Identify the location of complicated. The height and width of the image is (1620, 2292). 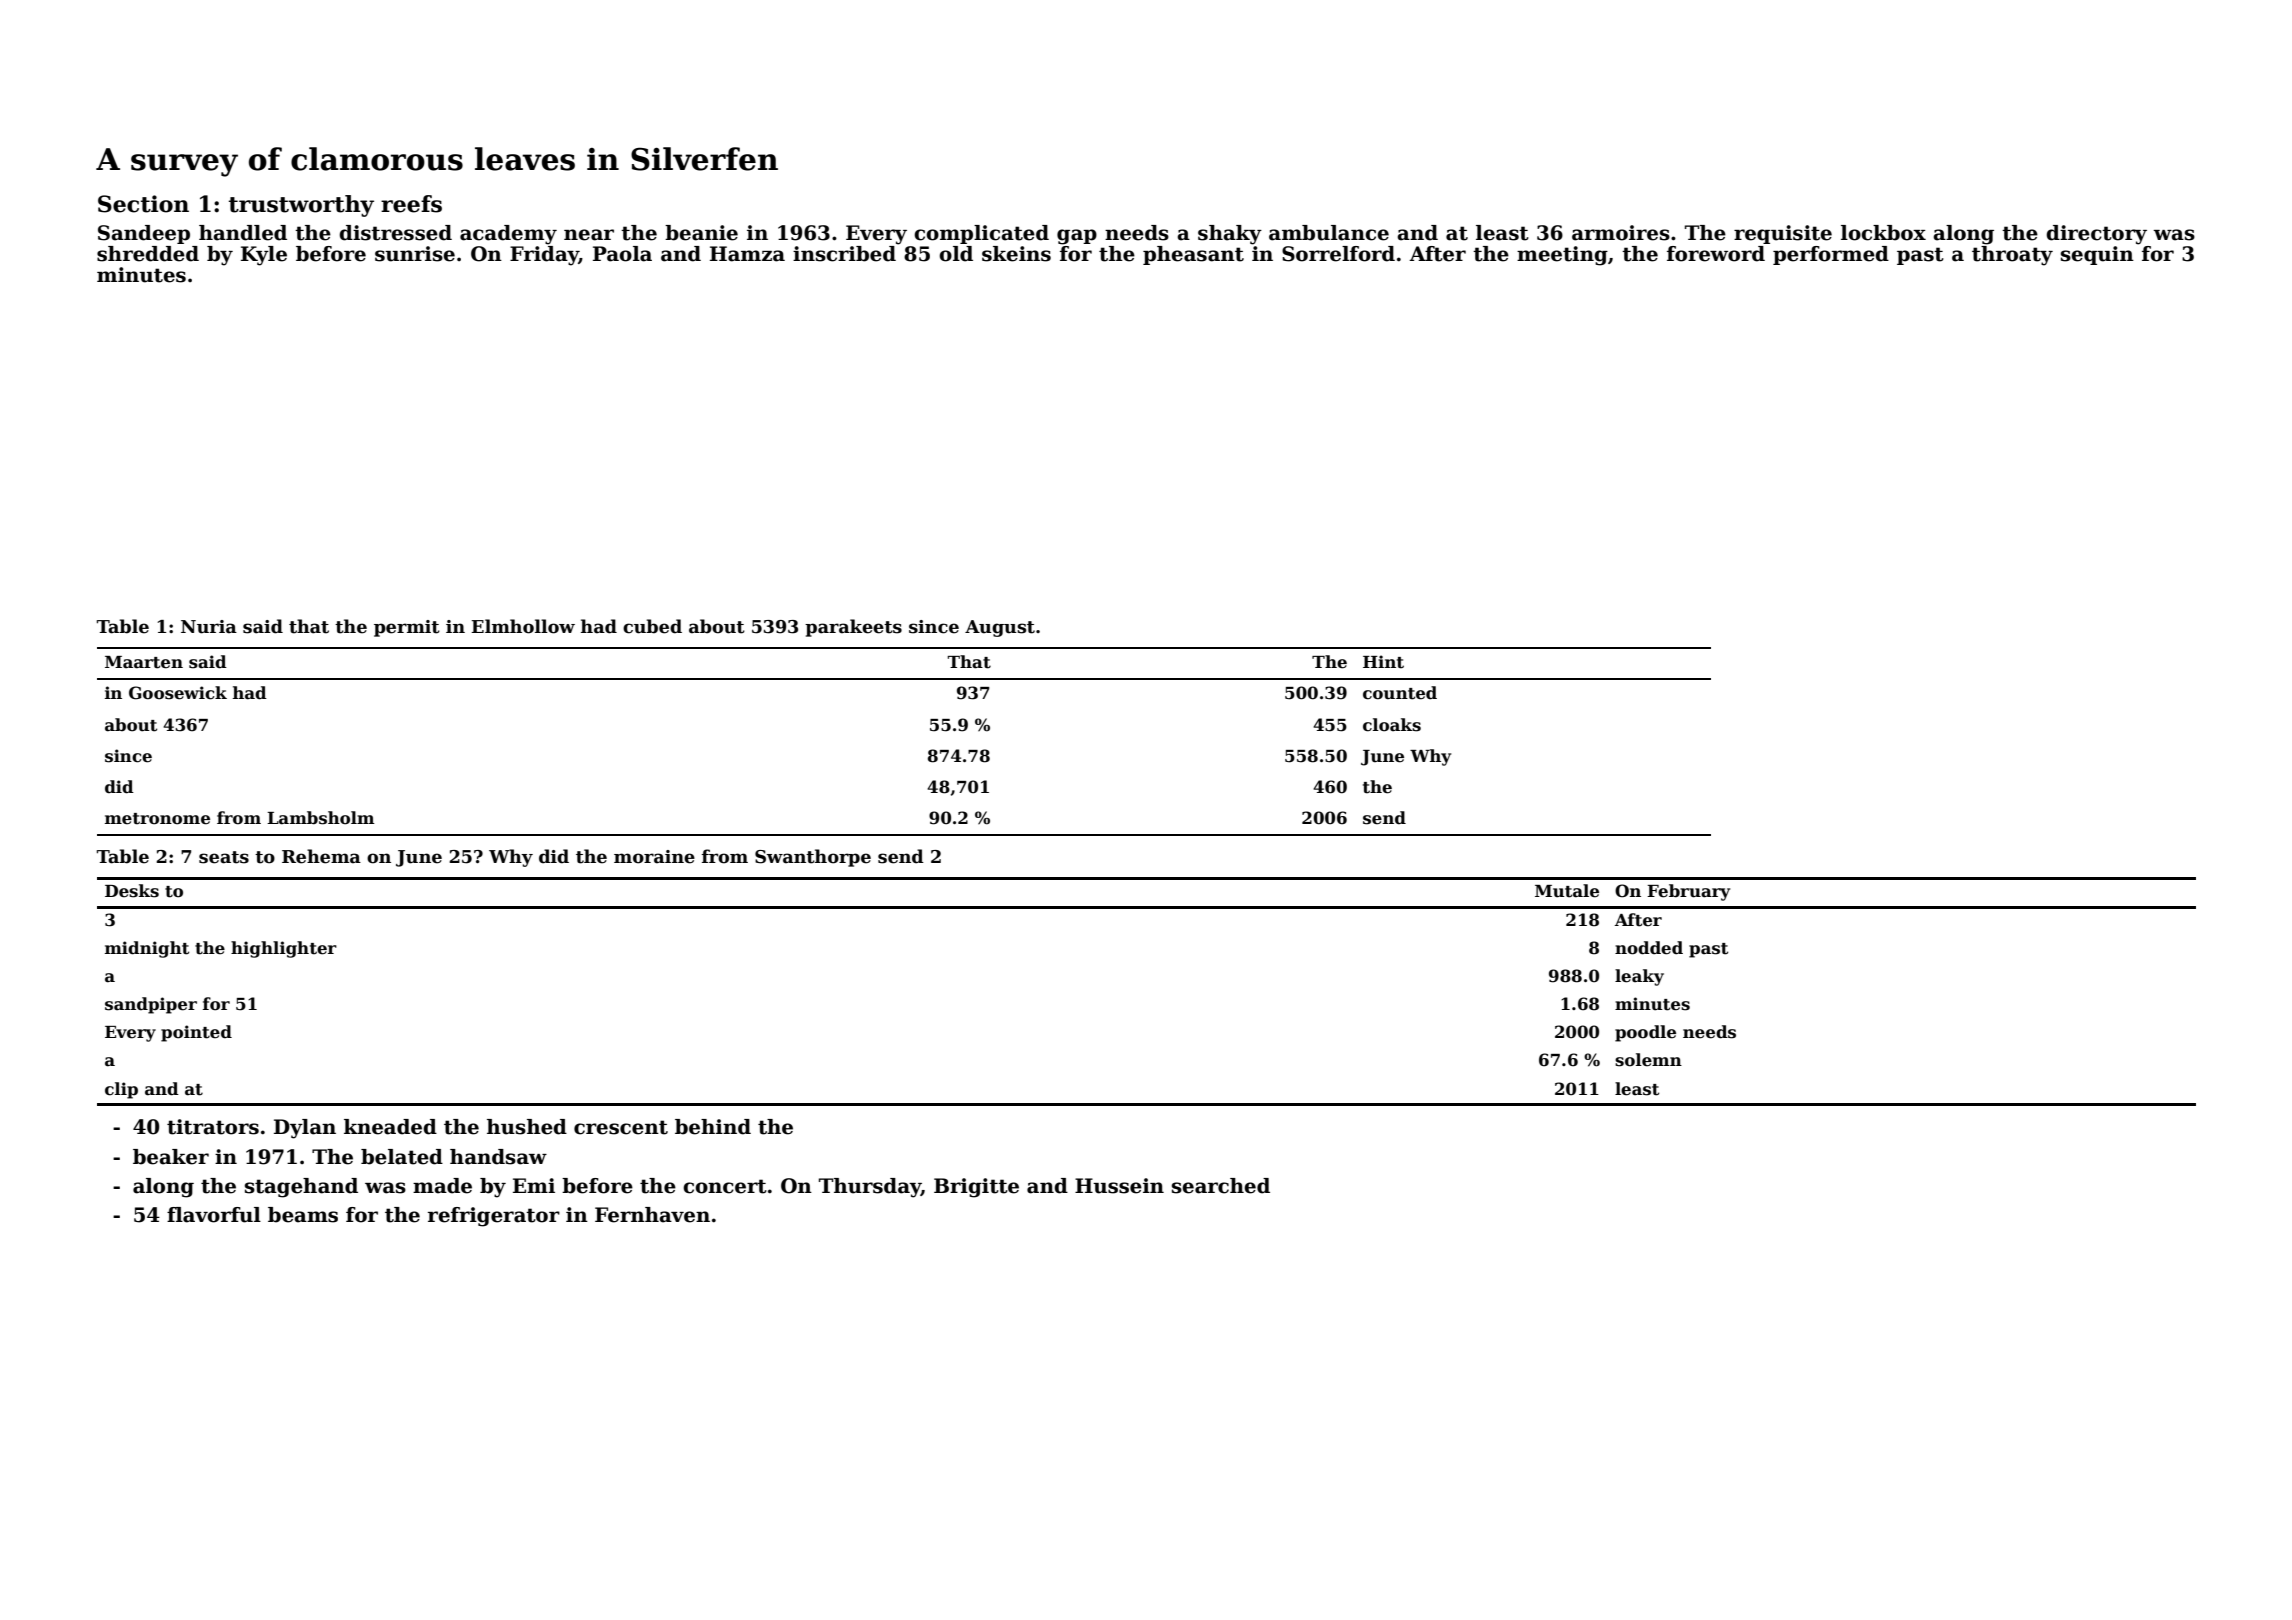
(981, 234).
